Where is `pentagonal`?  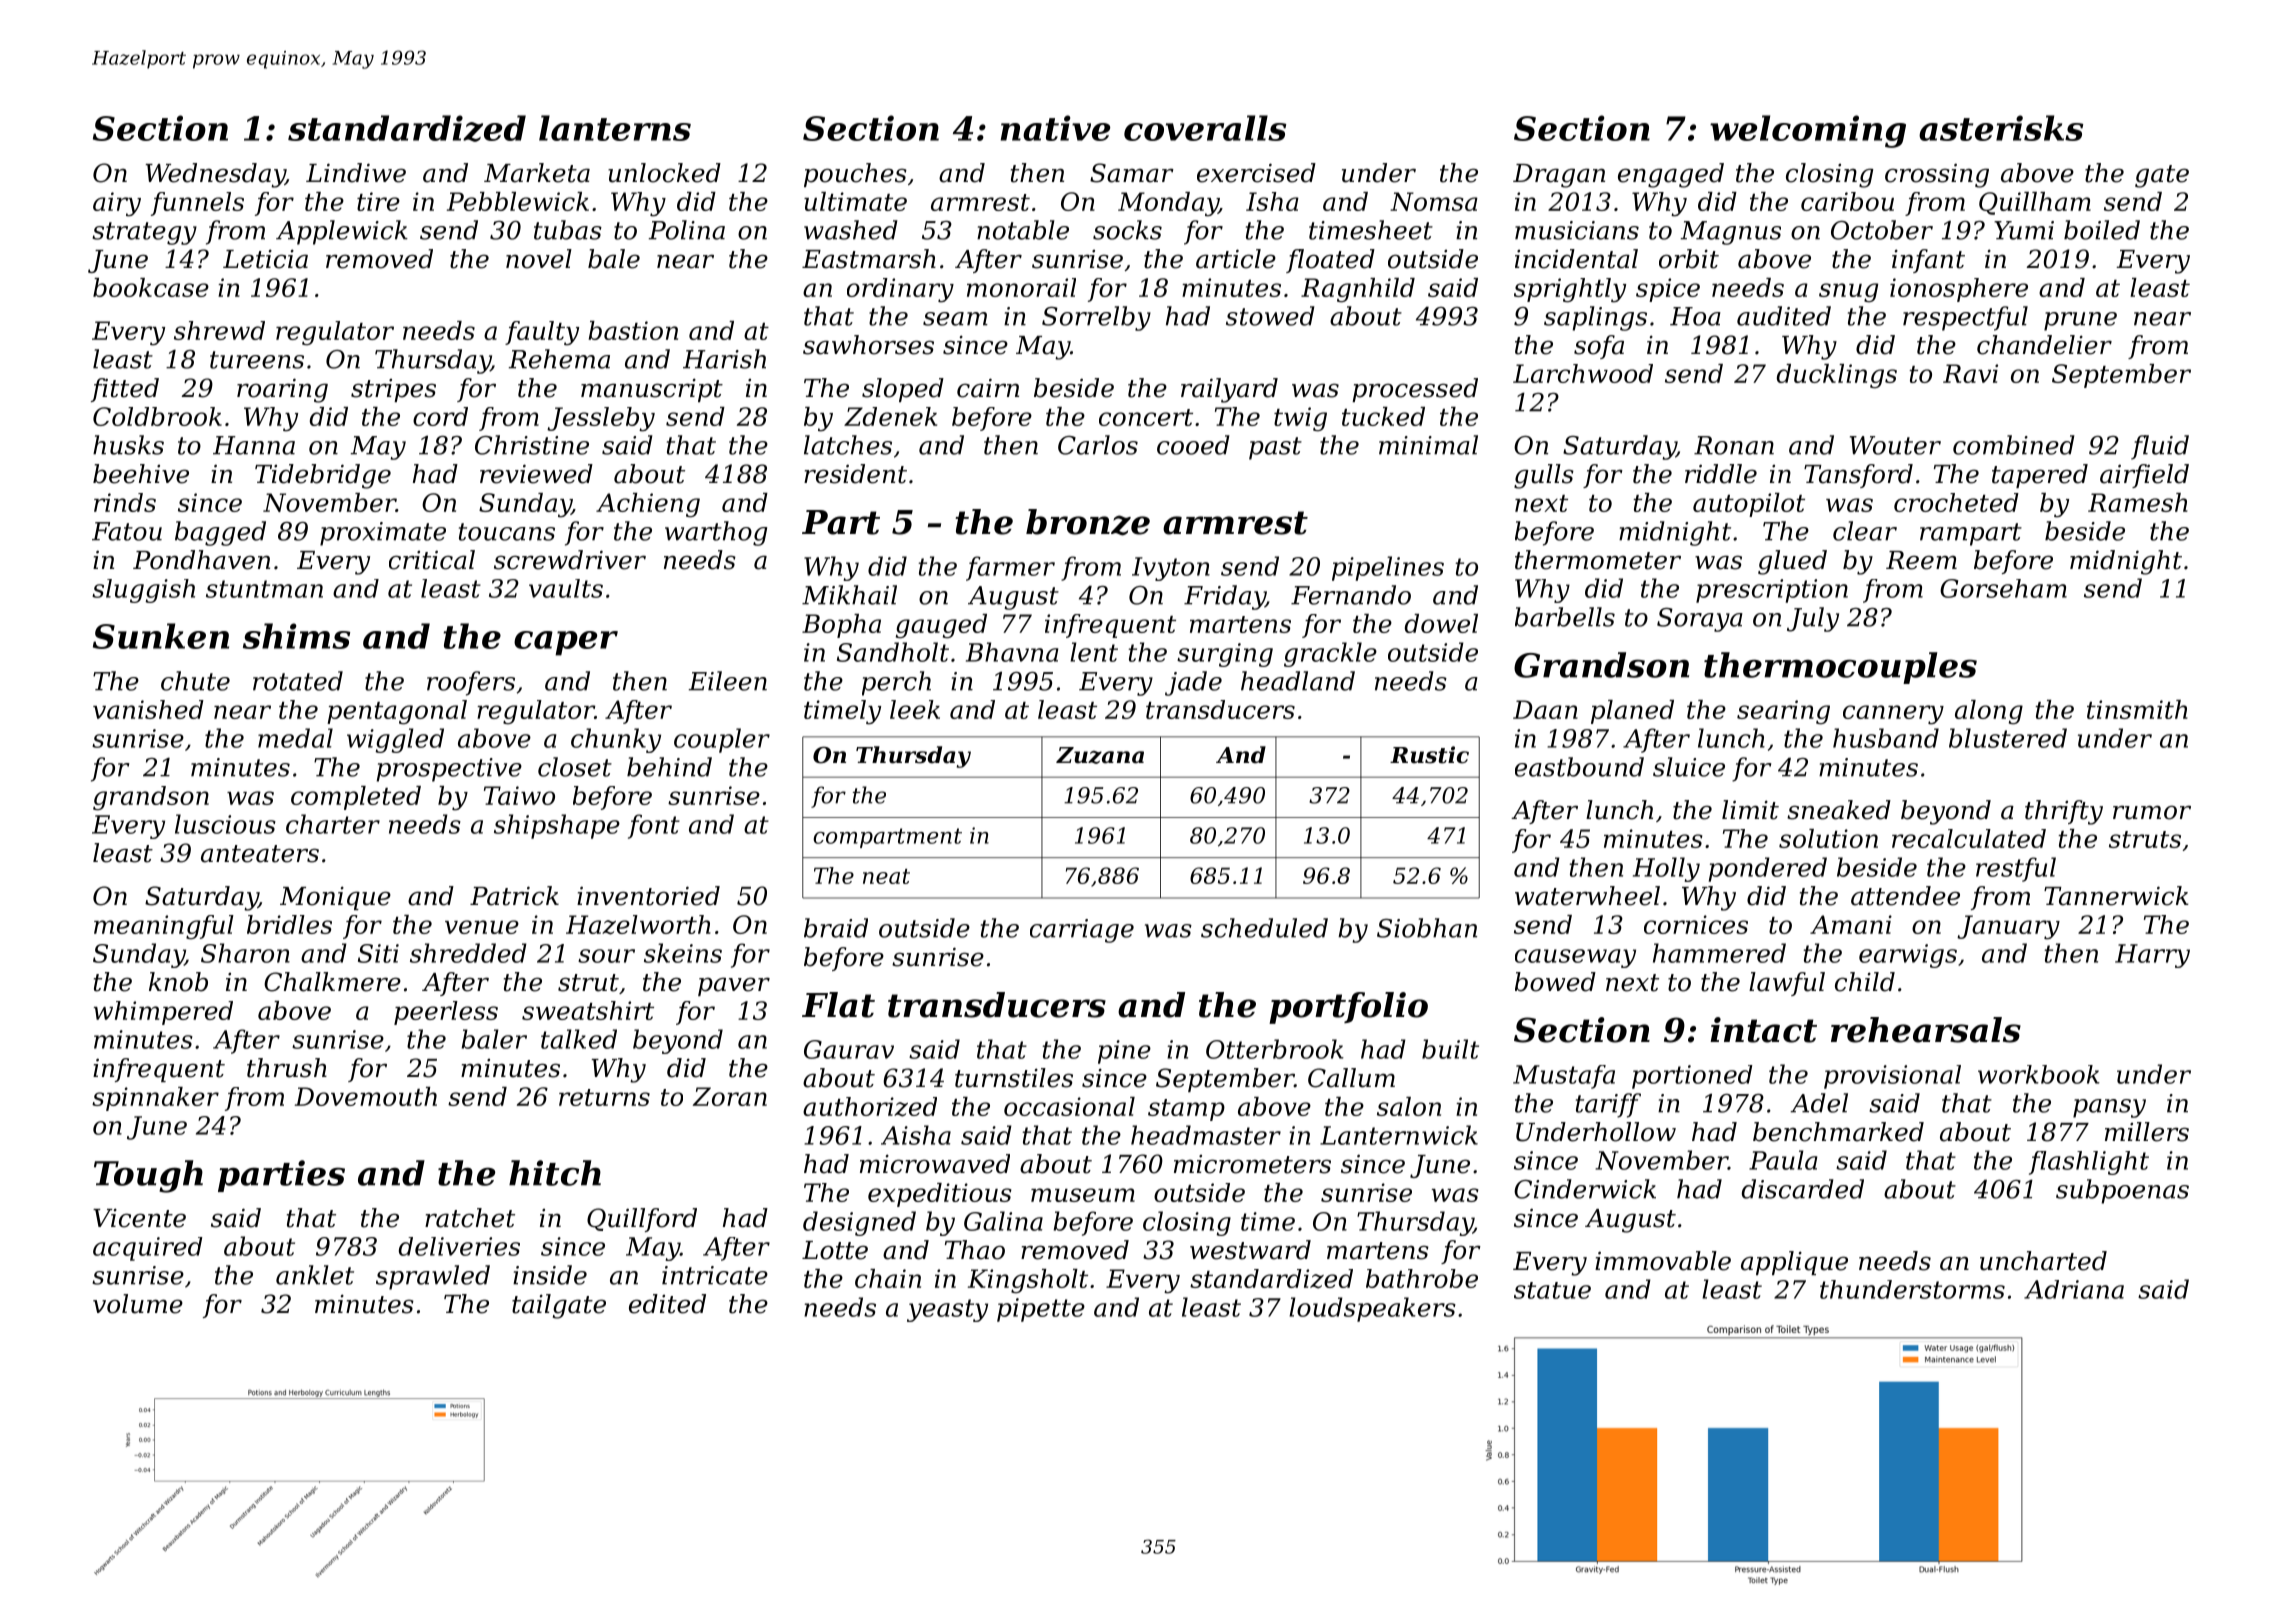
pentagonal is located at coordinates (397, 712).
